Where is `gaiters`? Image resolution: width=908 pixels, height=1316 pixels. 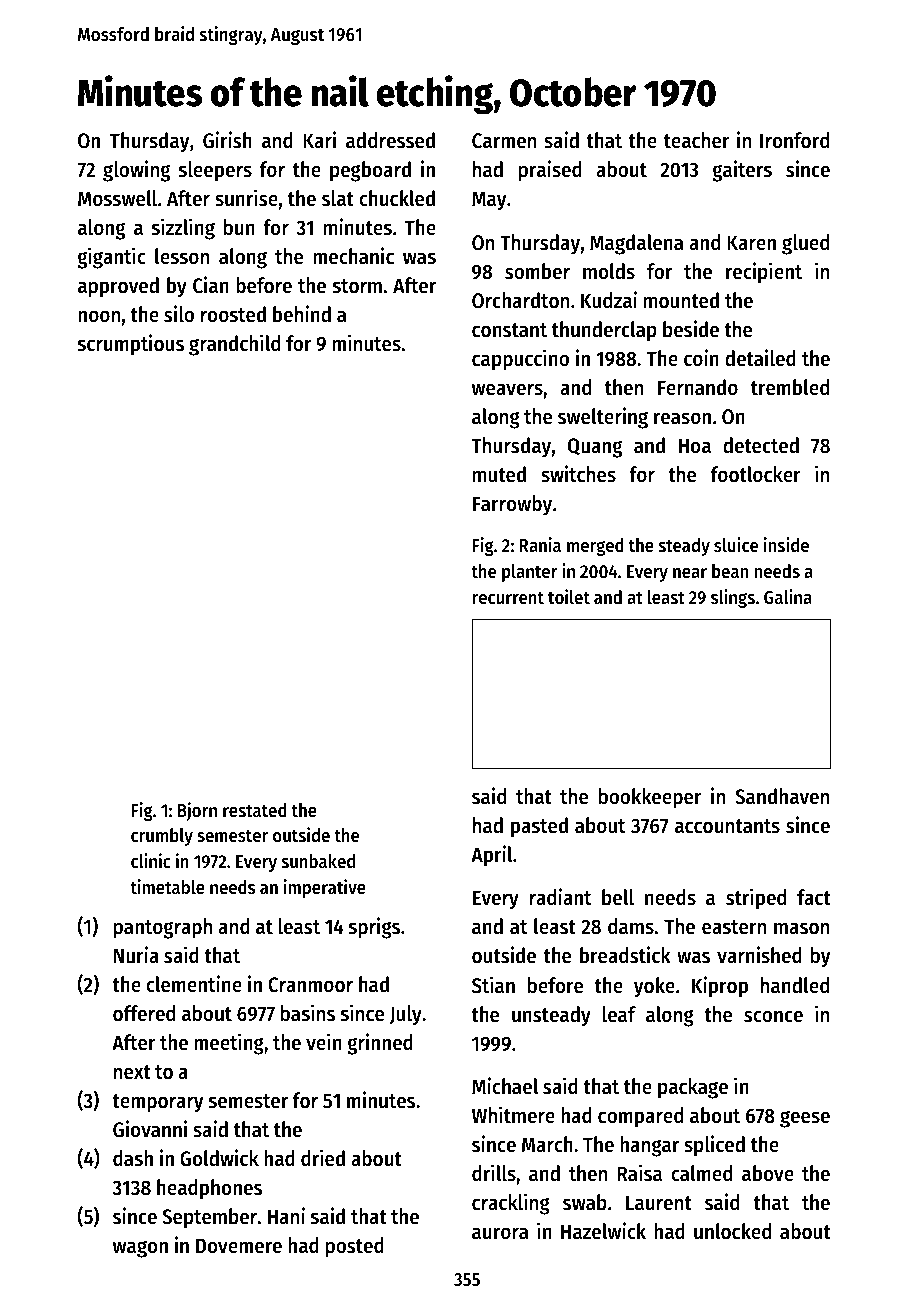 gaiters is located at coordinates (742, 171).
